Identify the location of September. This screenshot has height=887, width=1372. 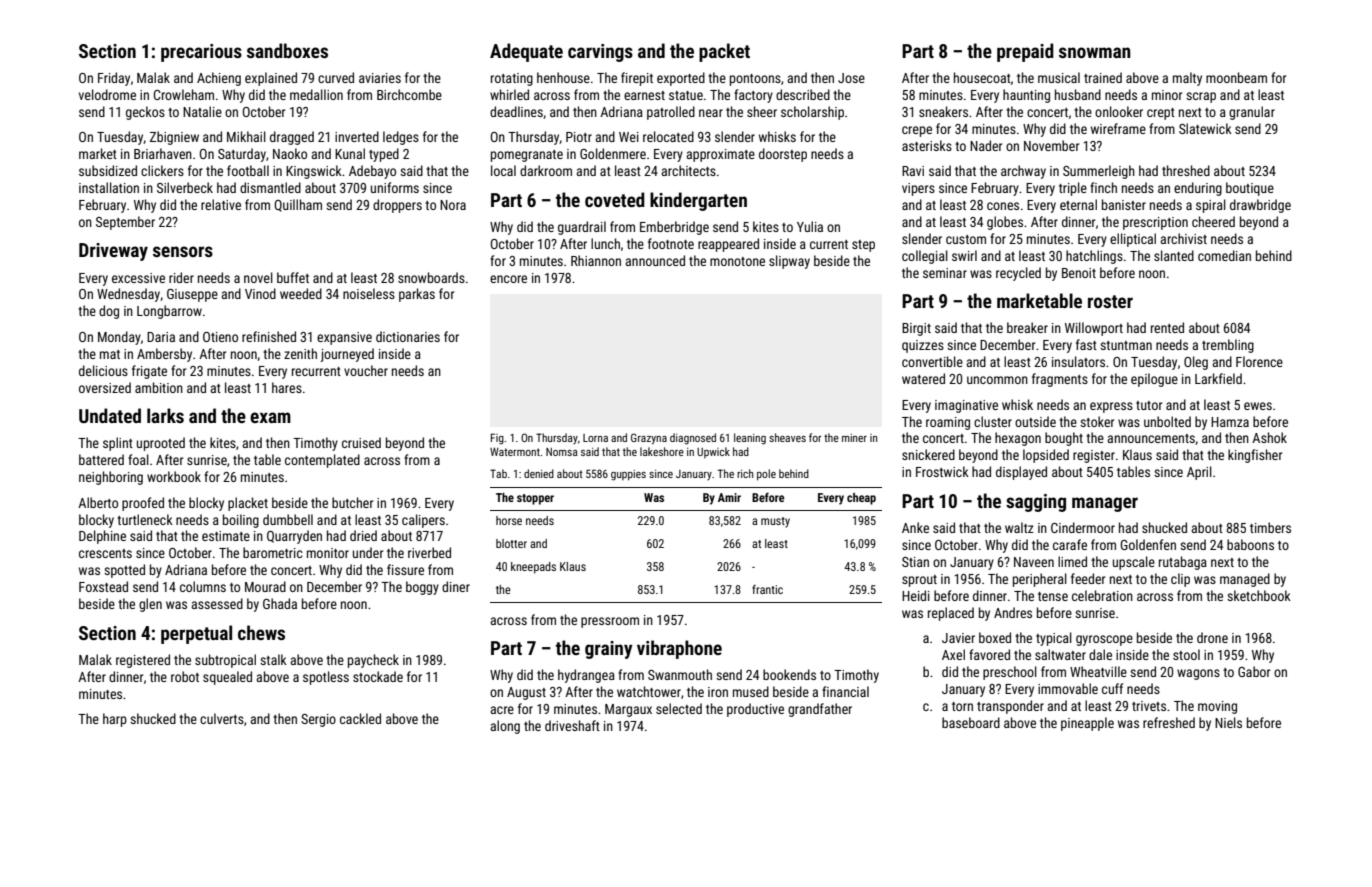
(125, 223).
